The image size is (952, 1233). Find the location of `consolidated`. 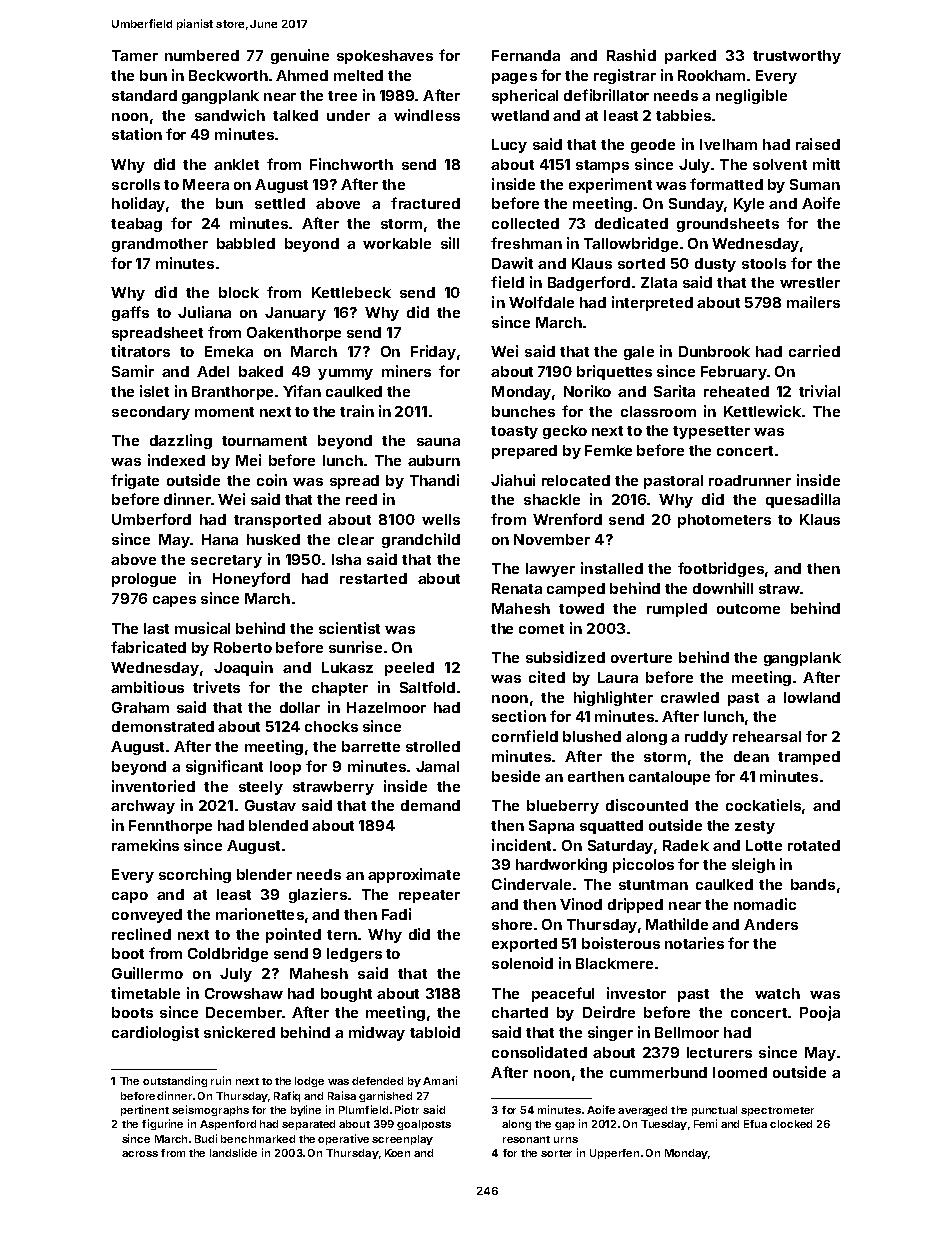

consolidated is located at coordinates (539, 1052).
